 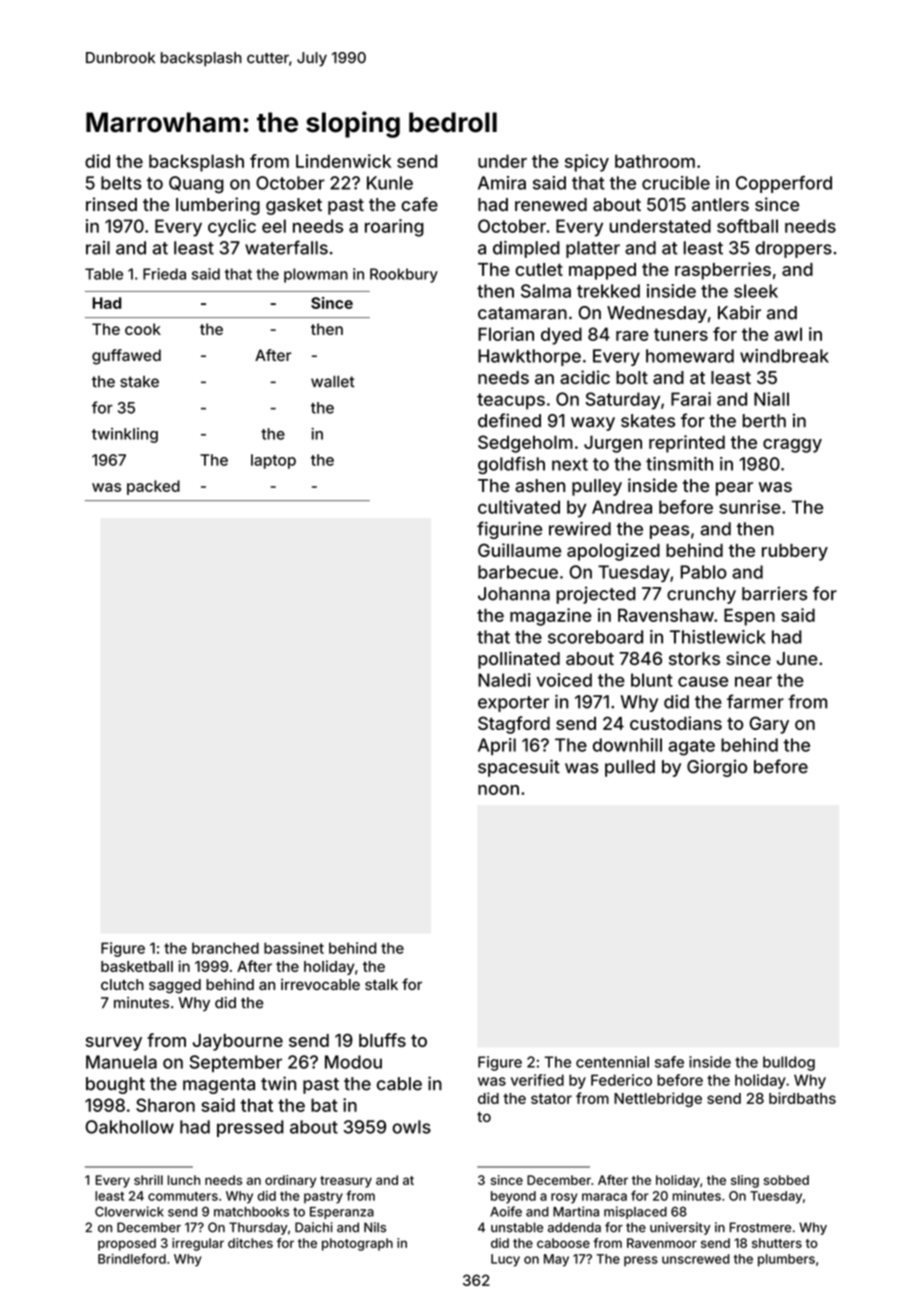 What do you see at coordinates (658, 1099) in the screenshot?
I see `Nettlebridge` at bounding box center [658, 1099].
